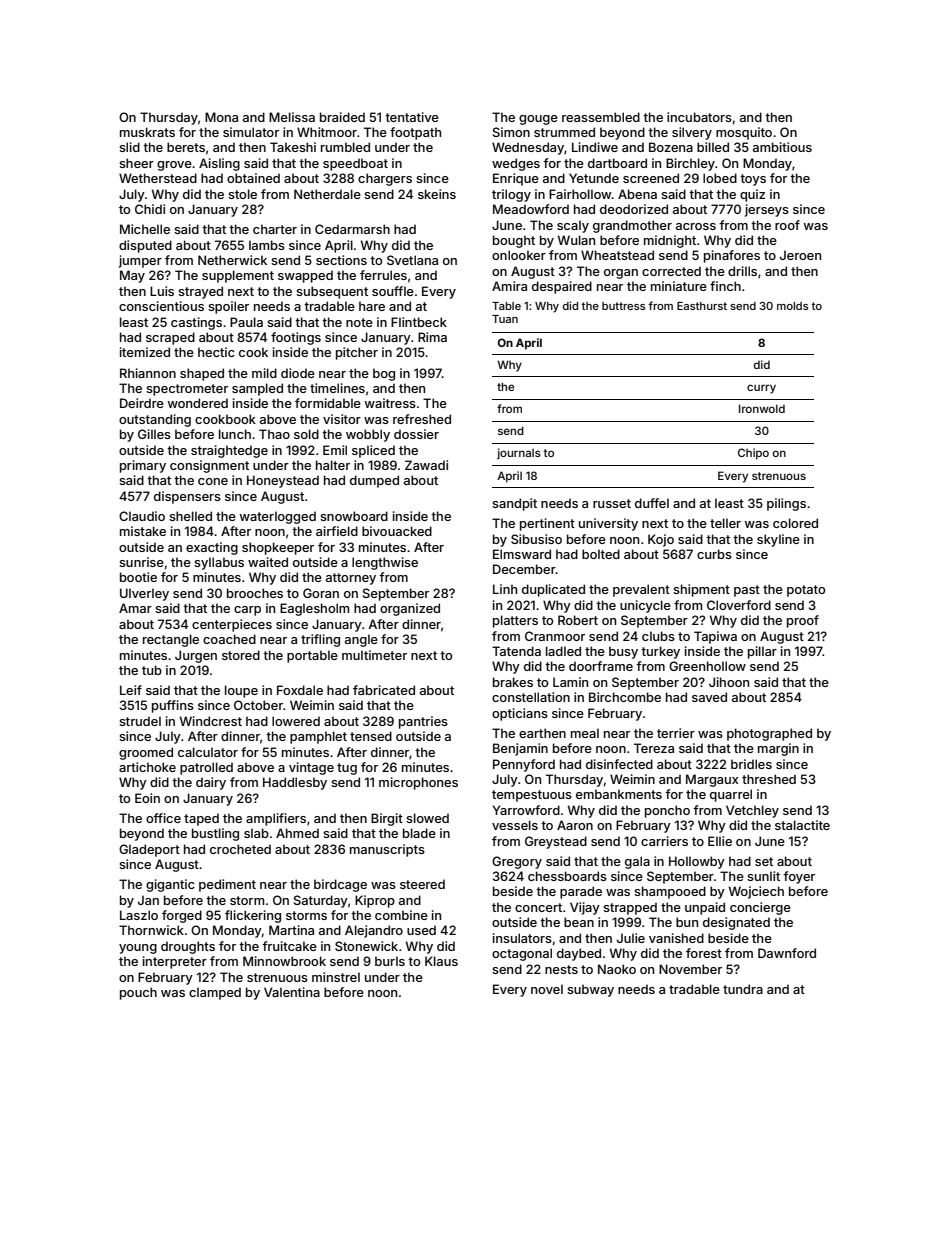 The height and width of the document is (1233, 952). Describe the element at coordinates (147, 798) in the document. I see `Eoin` at that location.
